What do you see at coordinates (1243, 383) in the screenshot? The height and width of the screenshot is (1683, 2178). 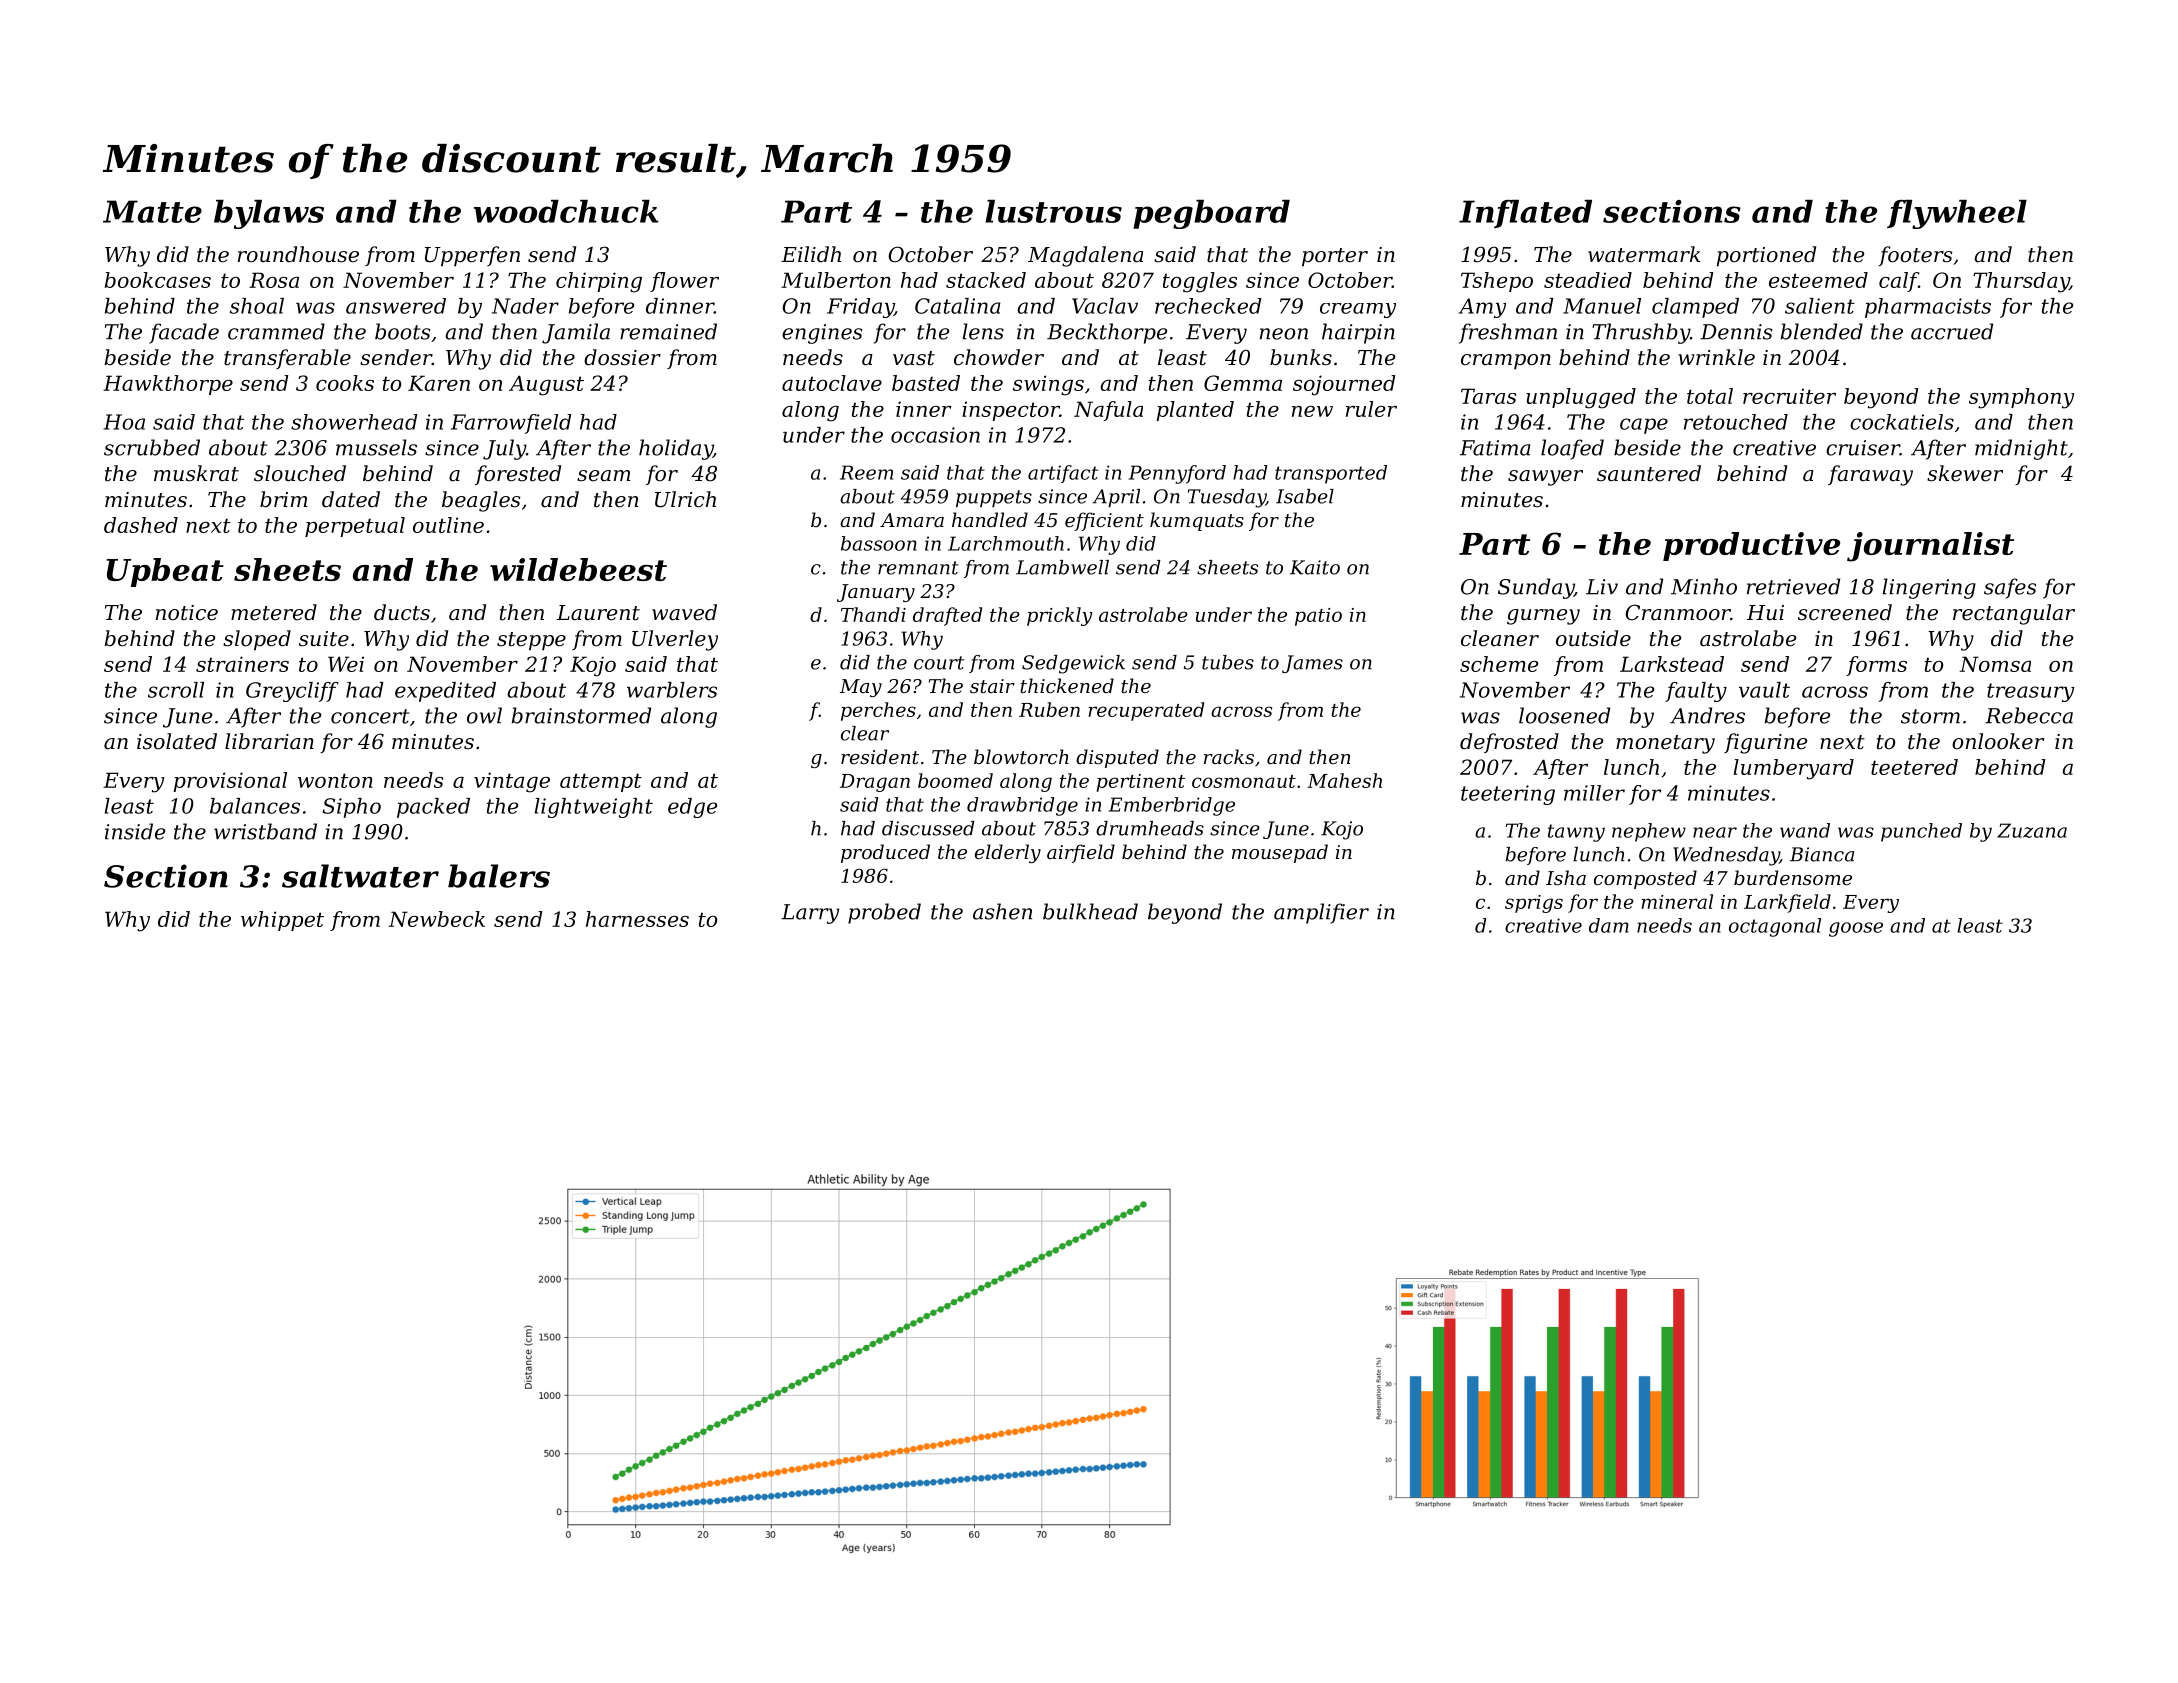 I see `Gemma` at bounding box center [1243, 383].
